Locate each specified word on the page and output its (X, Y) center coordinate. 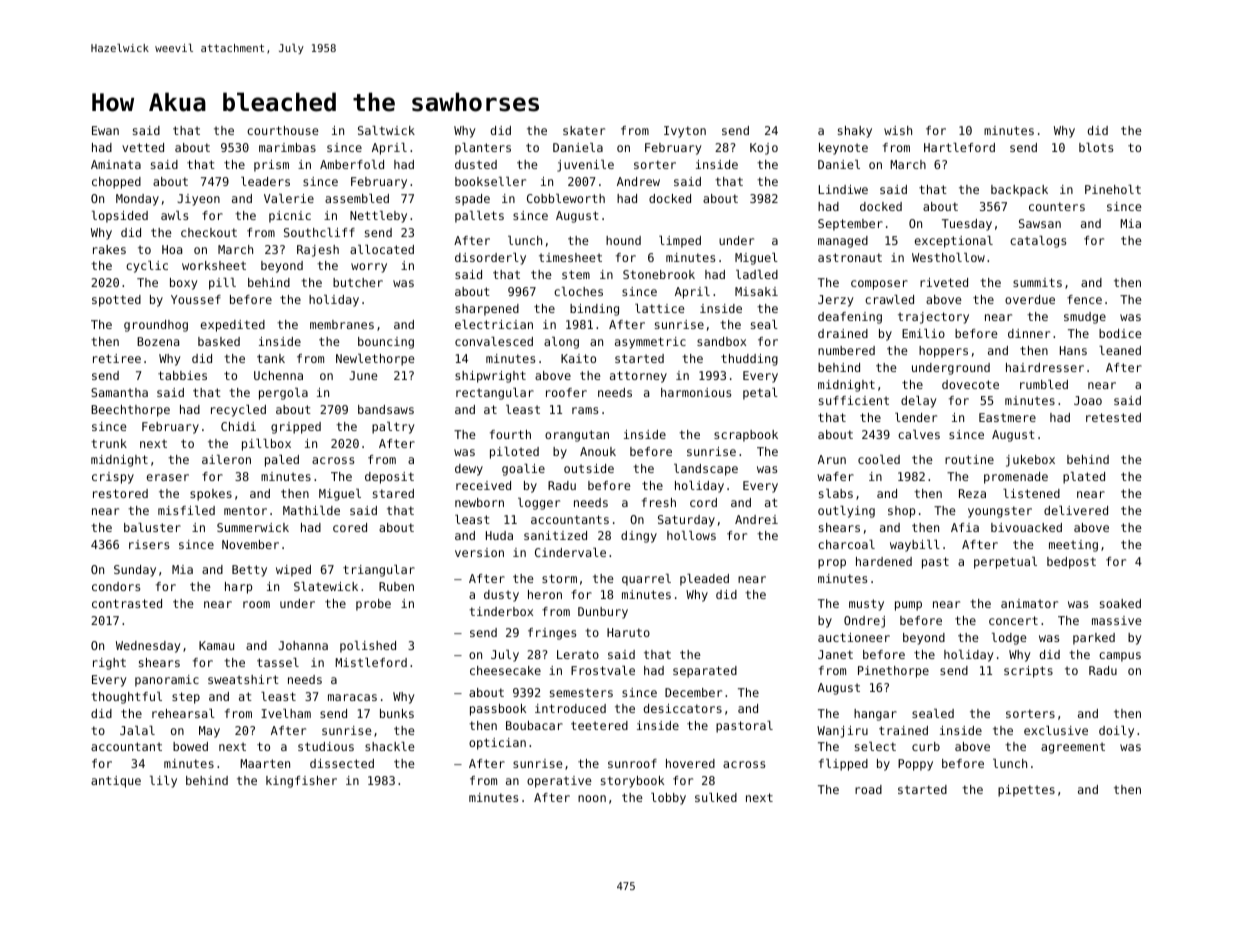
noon (592, 798)
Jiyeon (198, 200)
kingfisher (301, 782)
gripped (296, 428)
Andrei (756, 519)
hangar (875, 715)
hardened (884, 561)
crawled (889, 299)
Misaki (756, 291)
